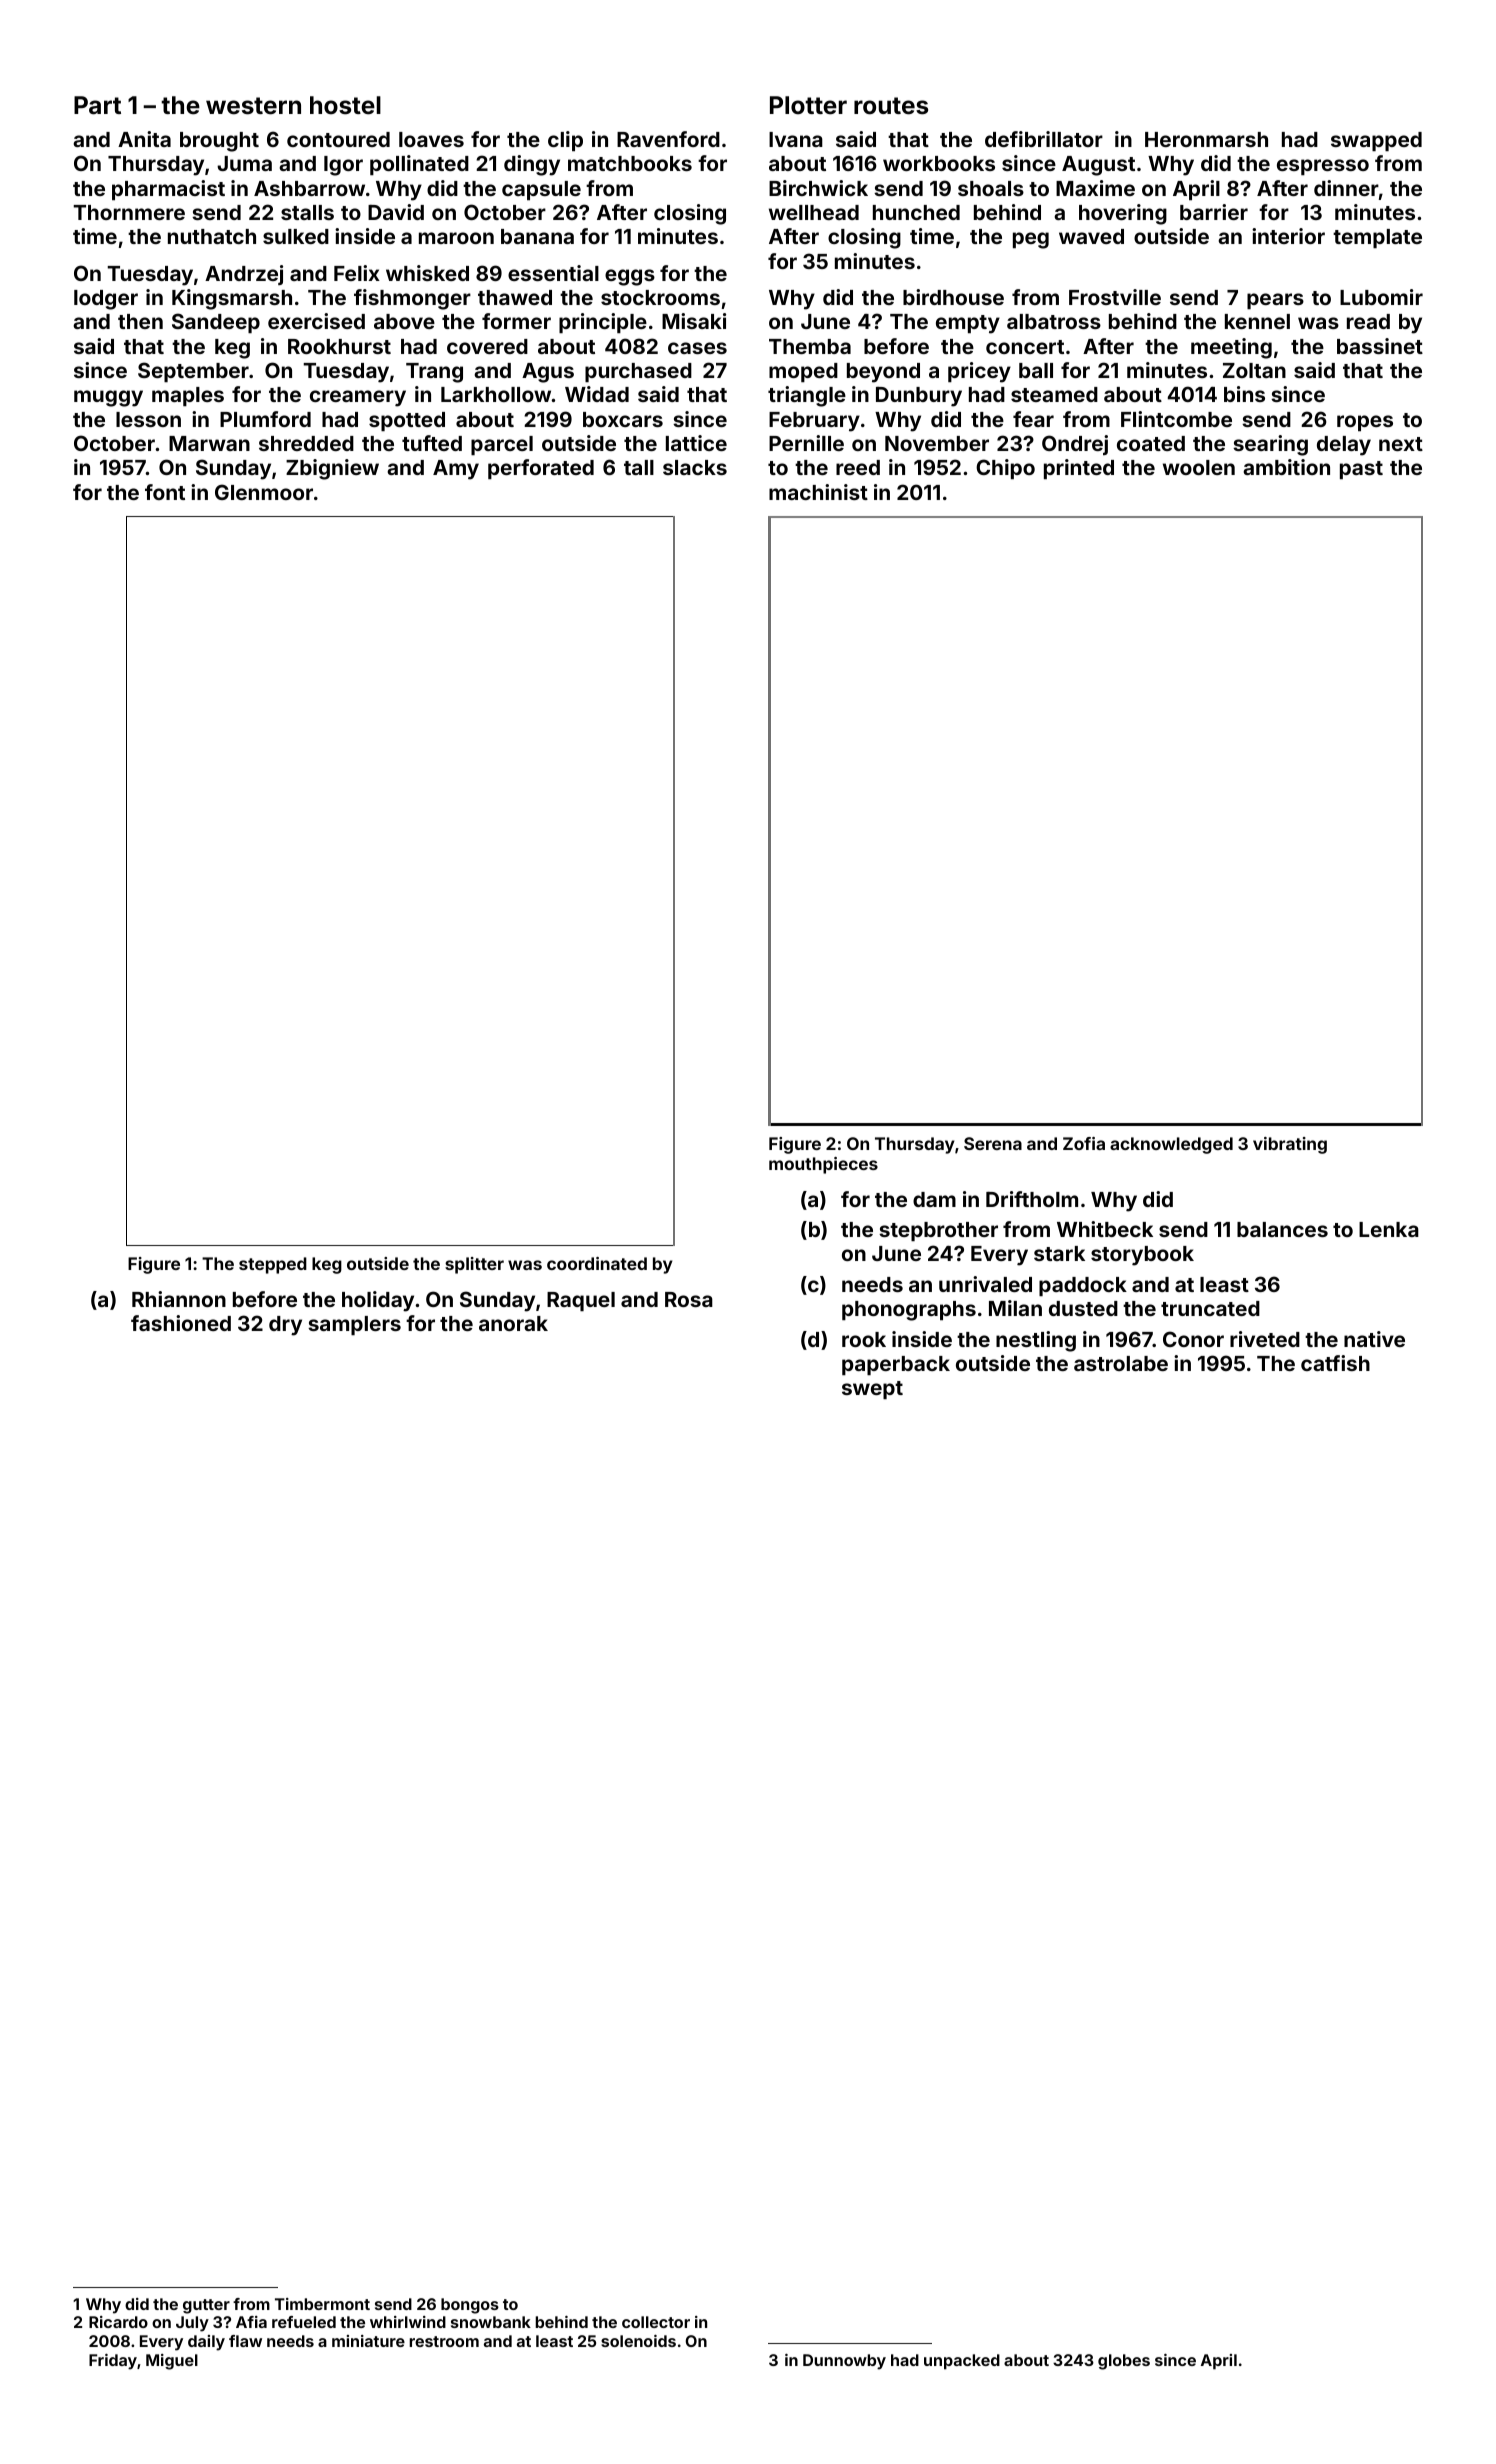  I want to click on Glenmoor, so click(264, 492).
